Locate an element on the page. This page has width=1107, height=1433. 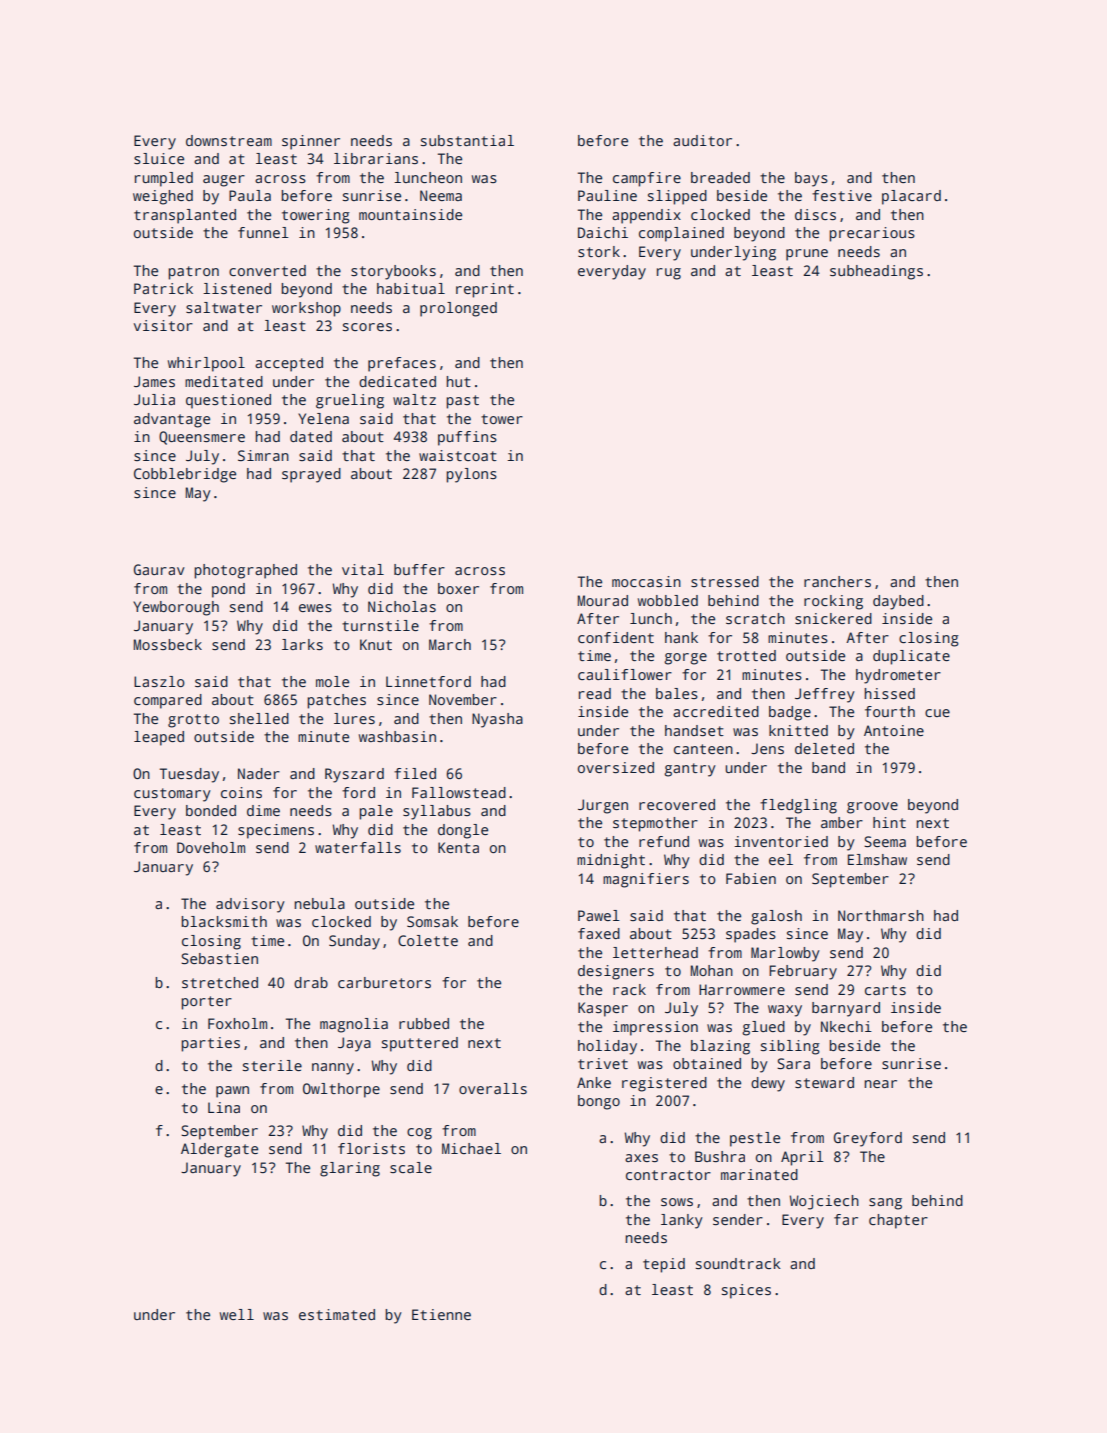
spices is located at coordinates (746, 1291).
